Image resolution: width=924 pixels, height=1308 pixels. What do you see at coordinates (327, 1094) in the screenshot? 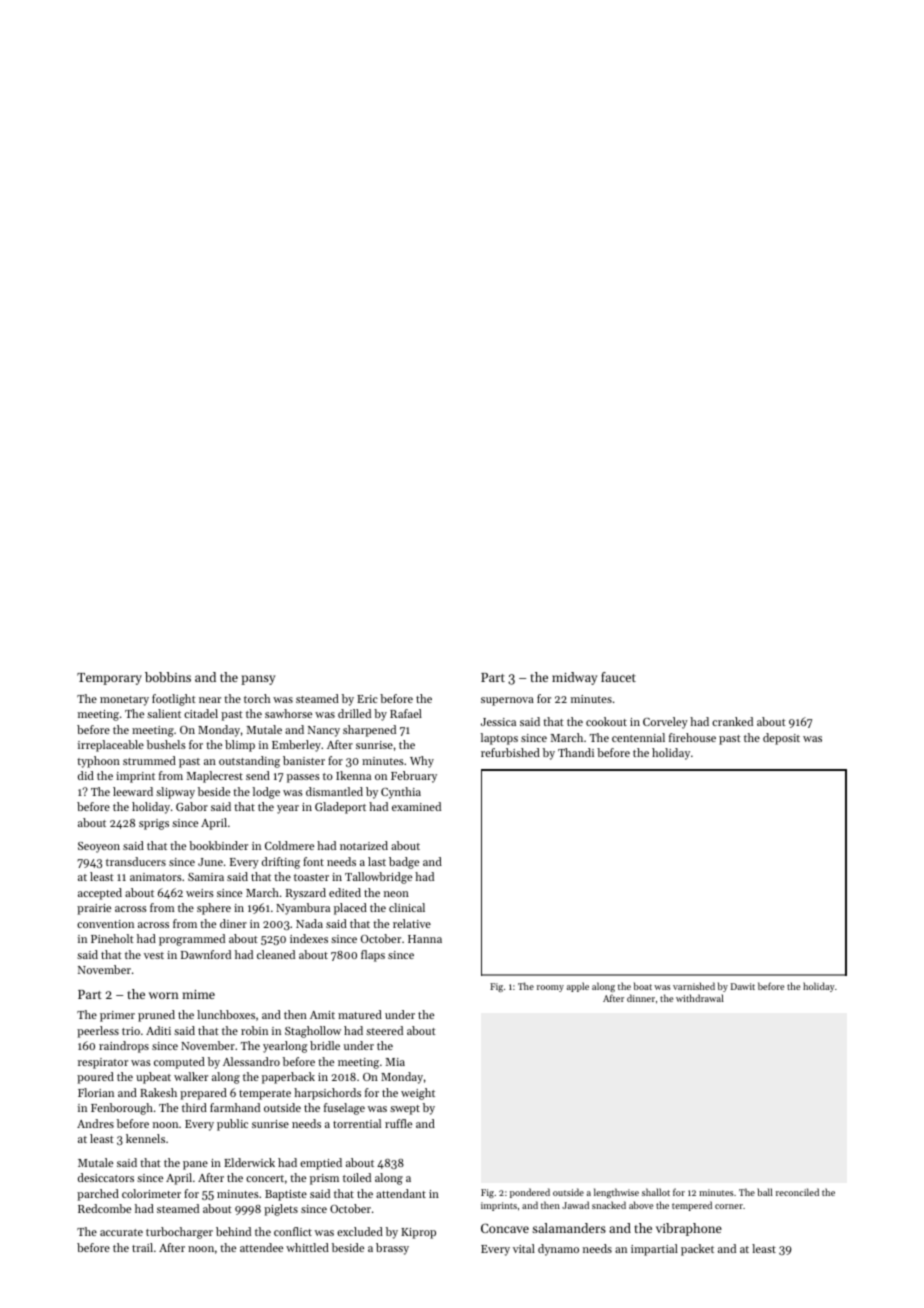
I see `harpsichords` at bounding box center [327, 1094].
